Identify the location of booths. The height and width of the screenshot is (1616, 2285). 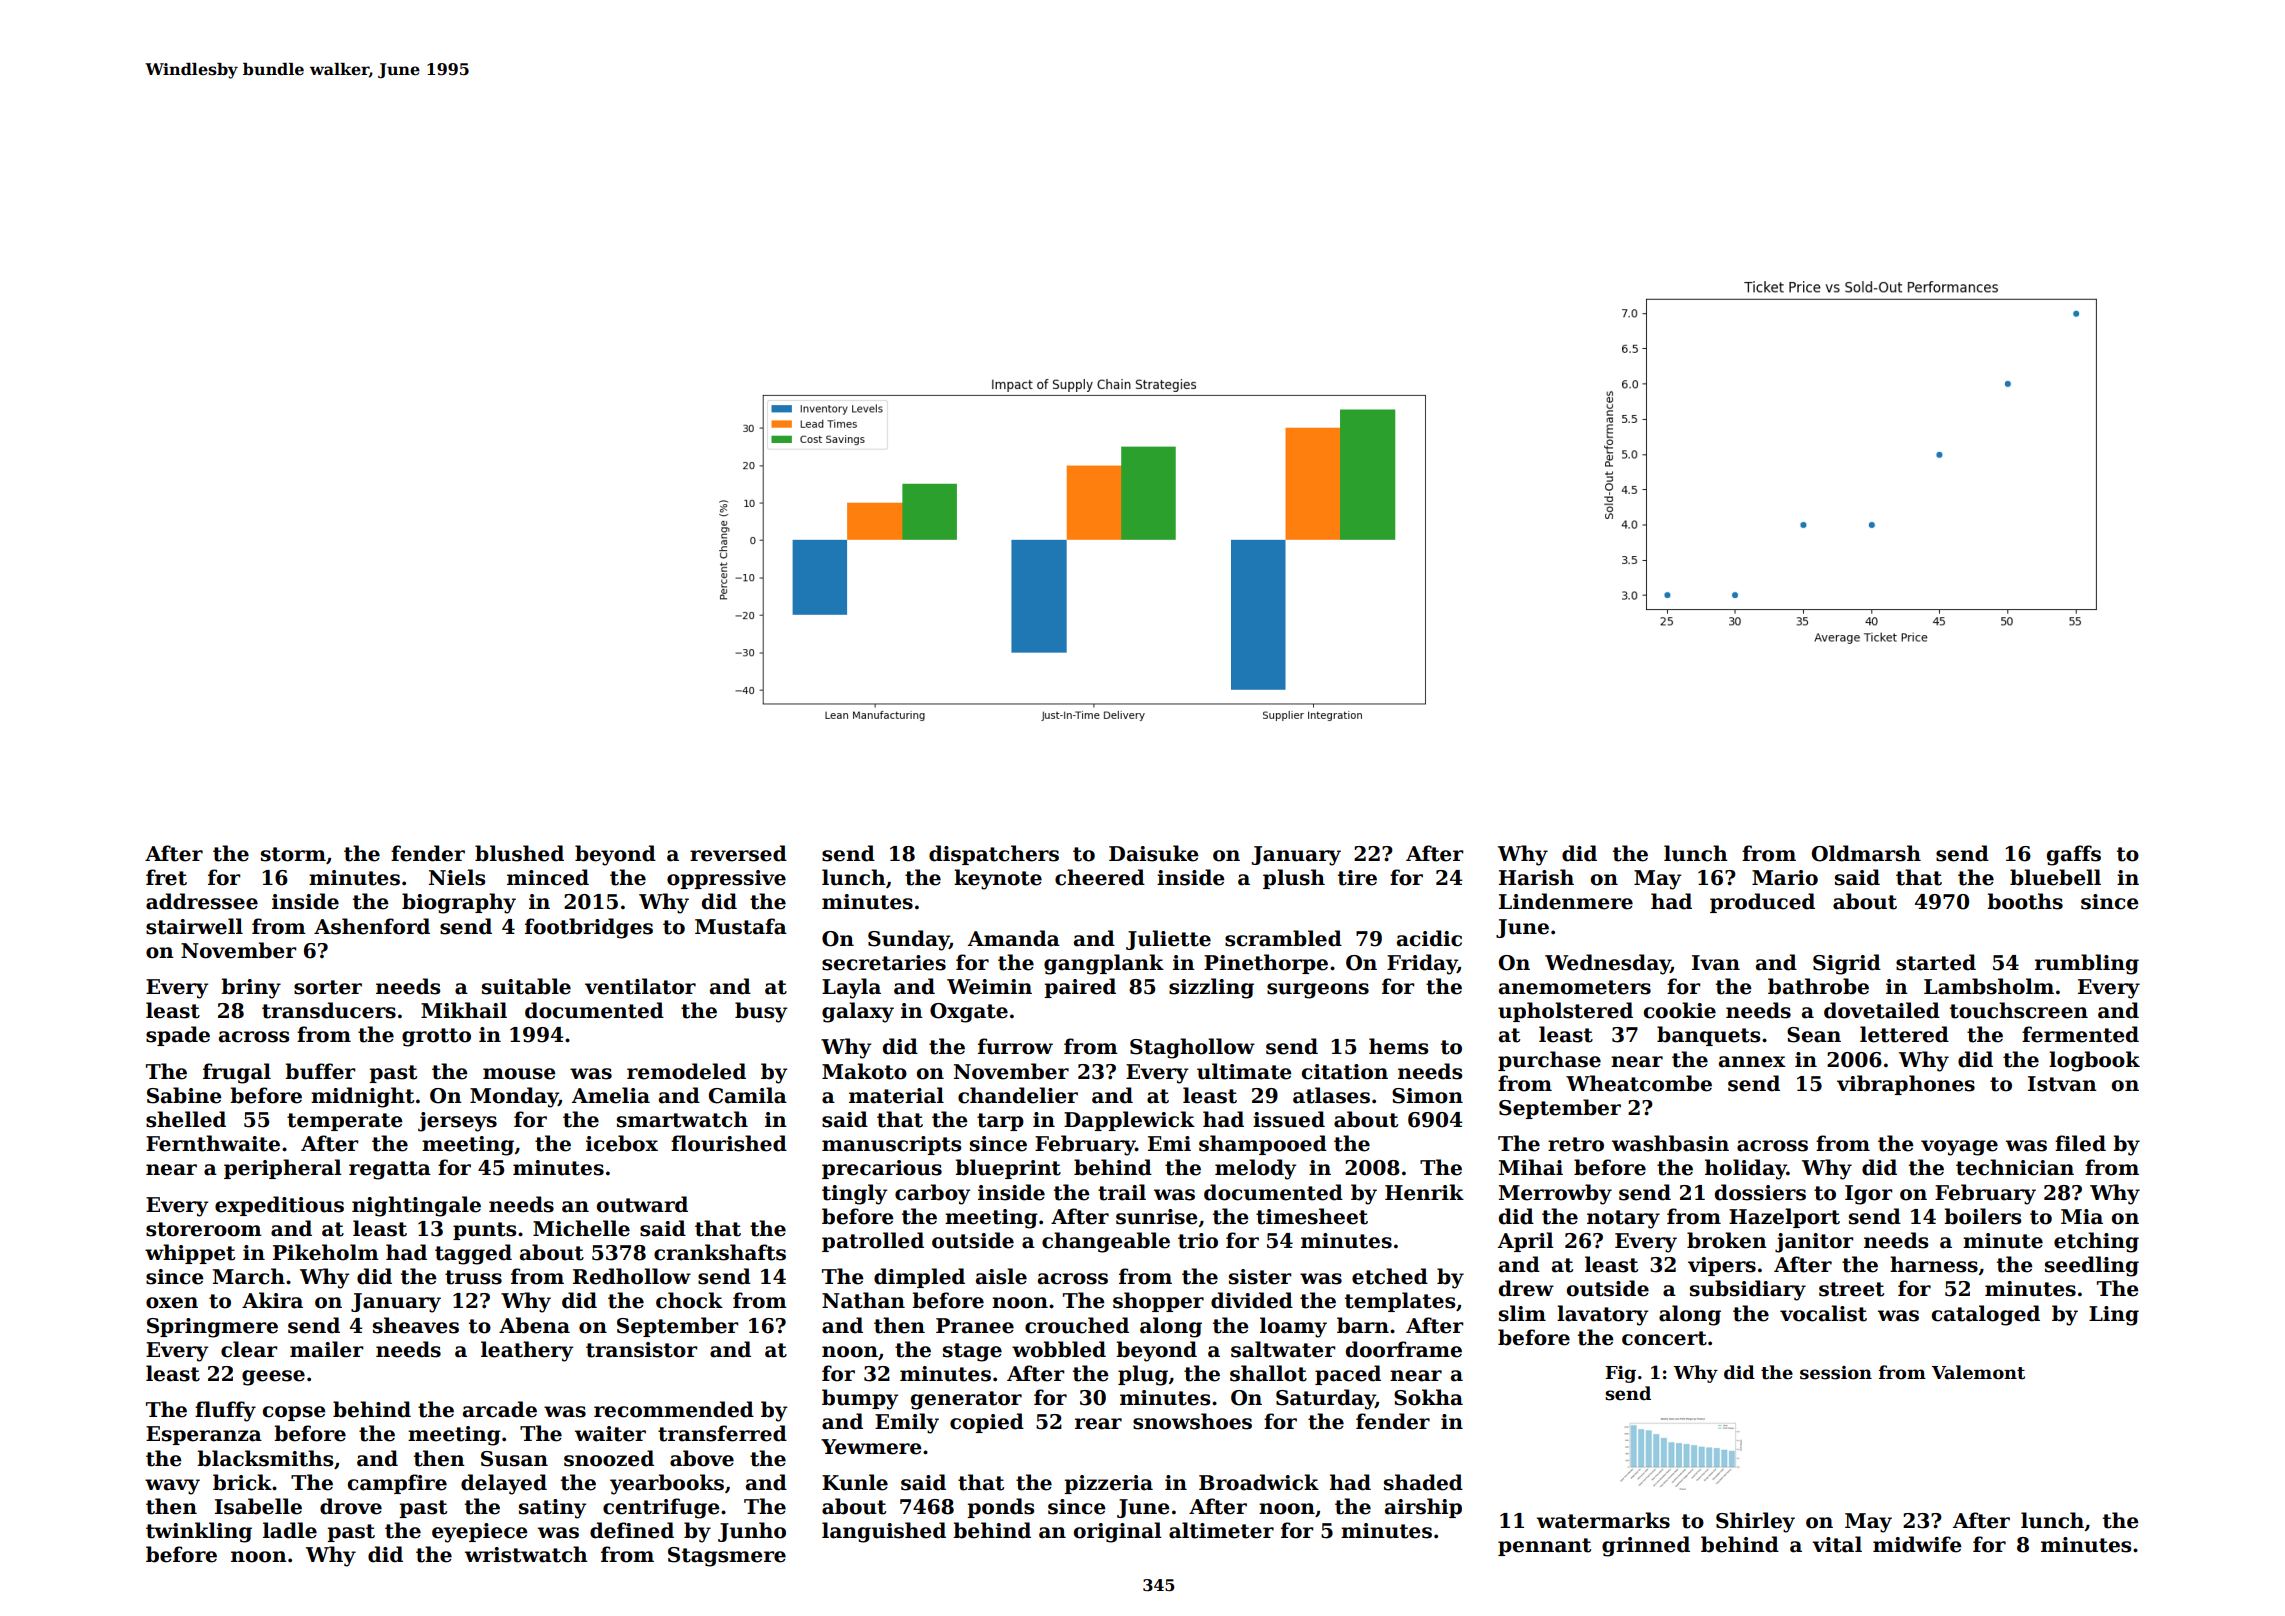
(2025, 901).
